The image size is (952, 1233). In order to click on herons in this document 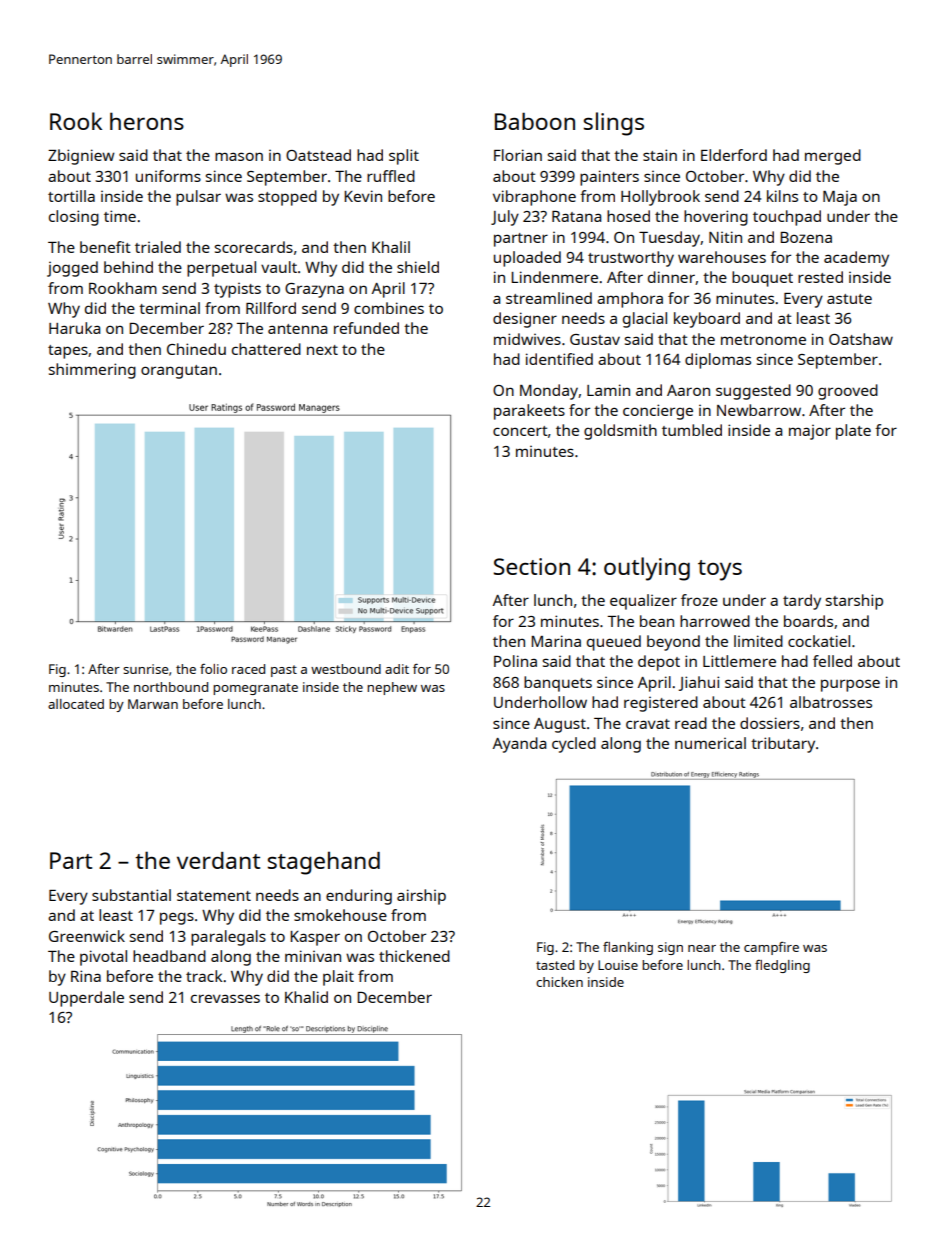, I will do `click(147, 121)`.
